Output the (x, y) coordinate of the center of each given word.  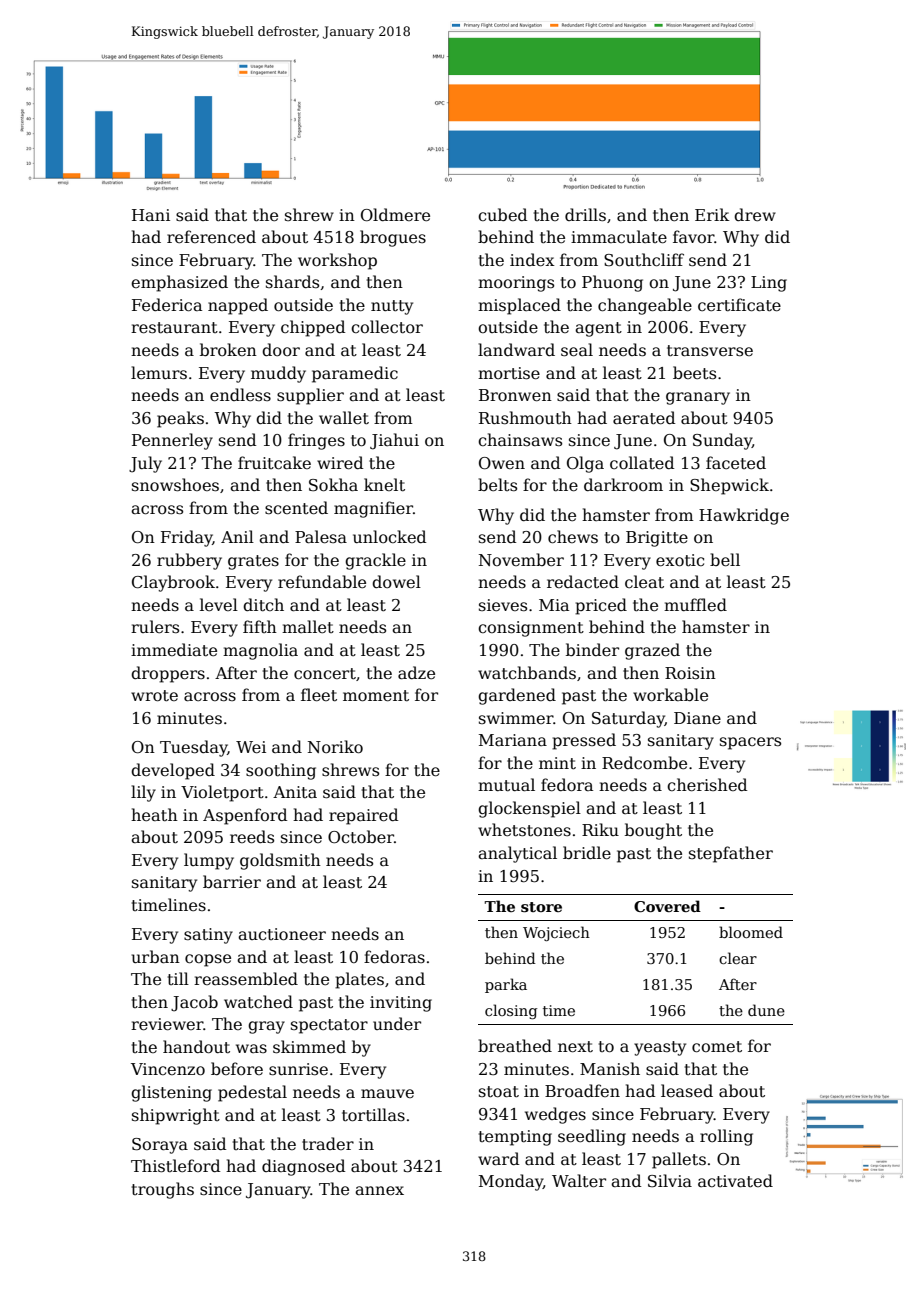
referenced (211, 236)
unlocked (389, 536)
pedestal (252, 1093)
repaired (363, 816)
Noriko (335, 747)
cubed (502, 214)
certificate (739, 305)
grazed (652, 651)
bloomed (751, 932)
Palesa (321, 537)
